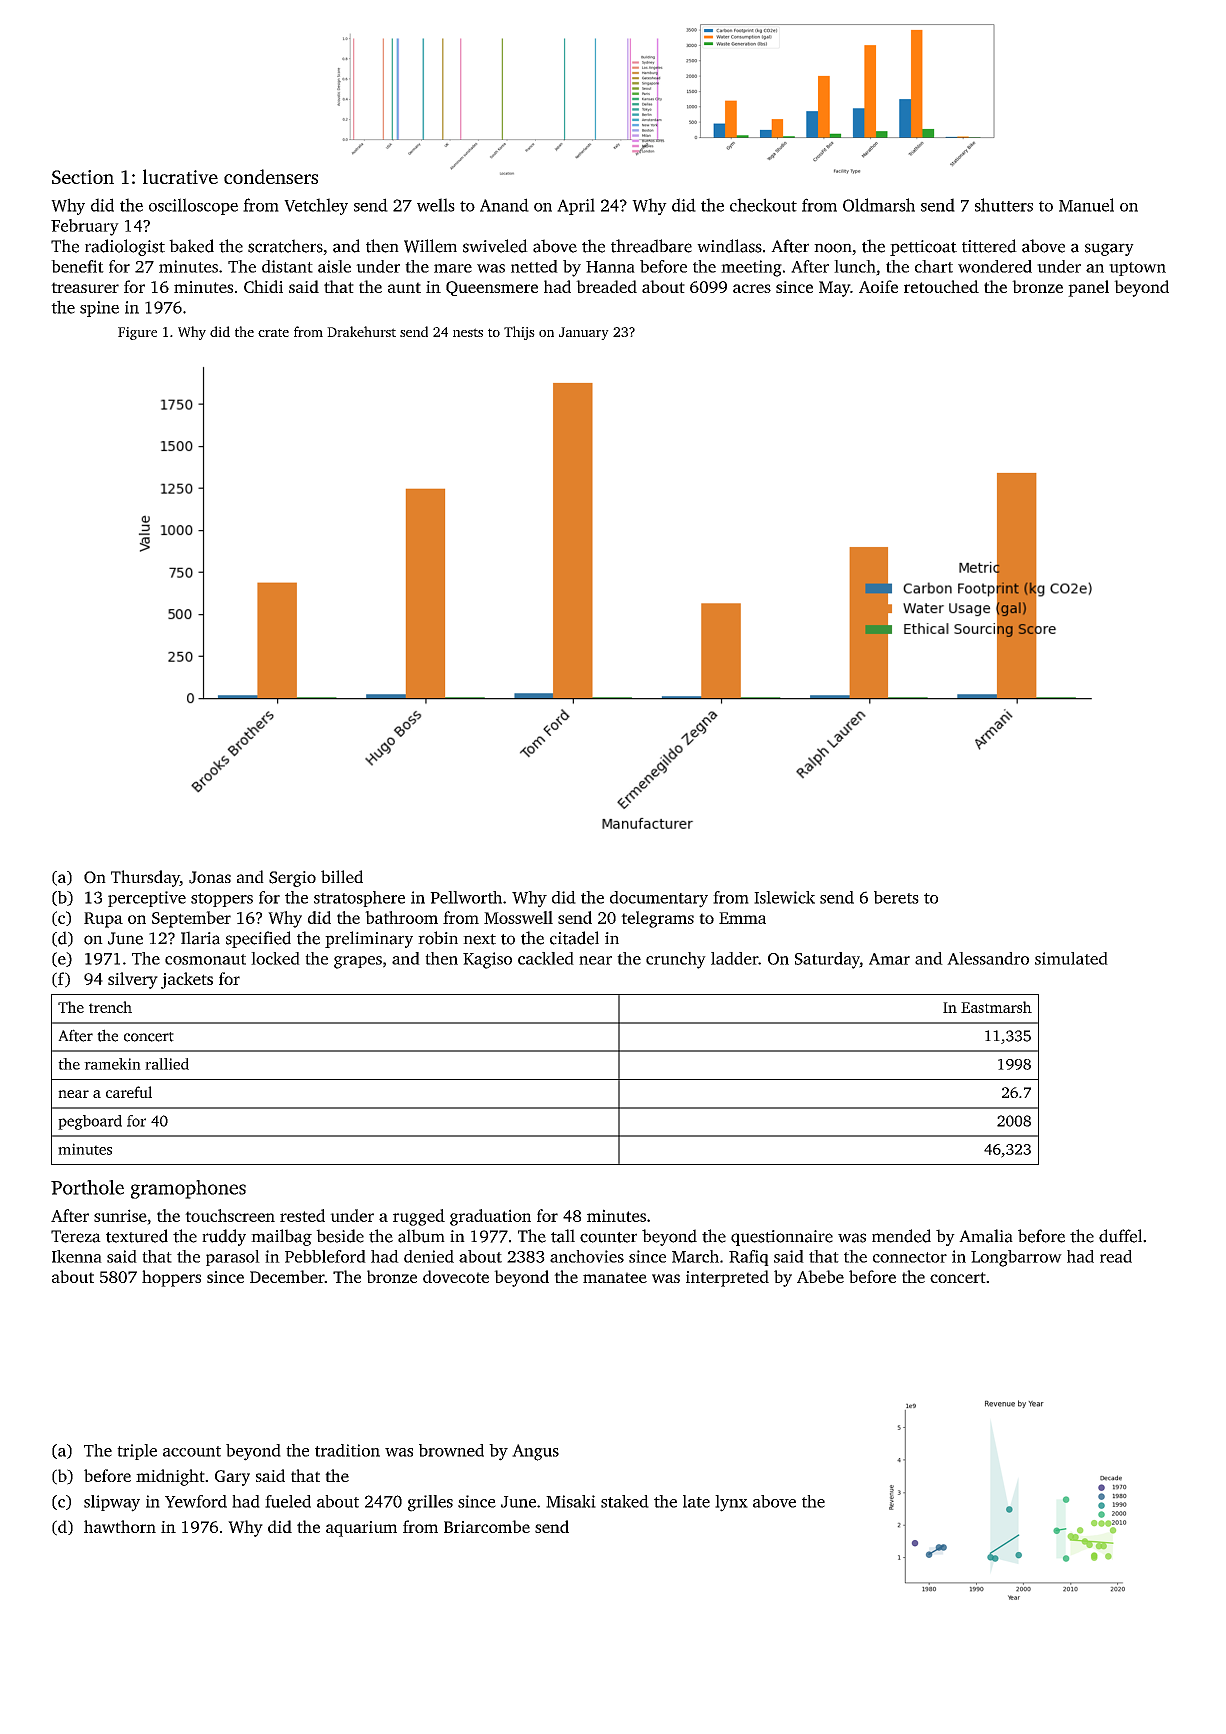  Describe the element at coordinates (492, 288) in the document. I see `Queensmere` at that location.
